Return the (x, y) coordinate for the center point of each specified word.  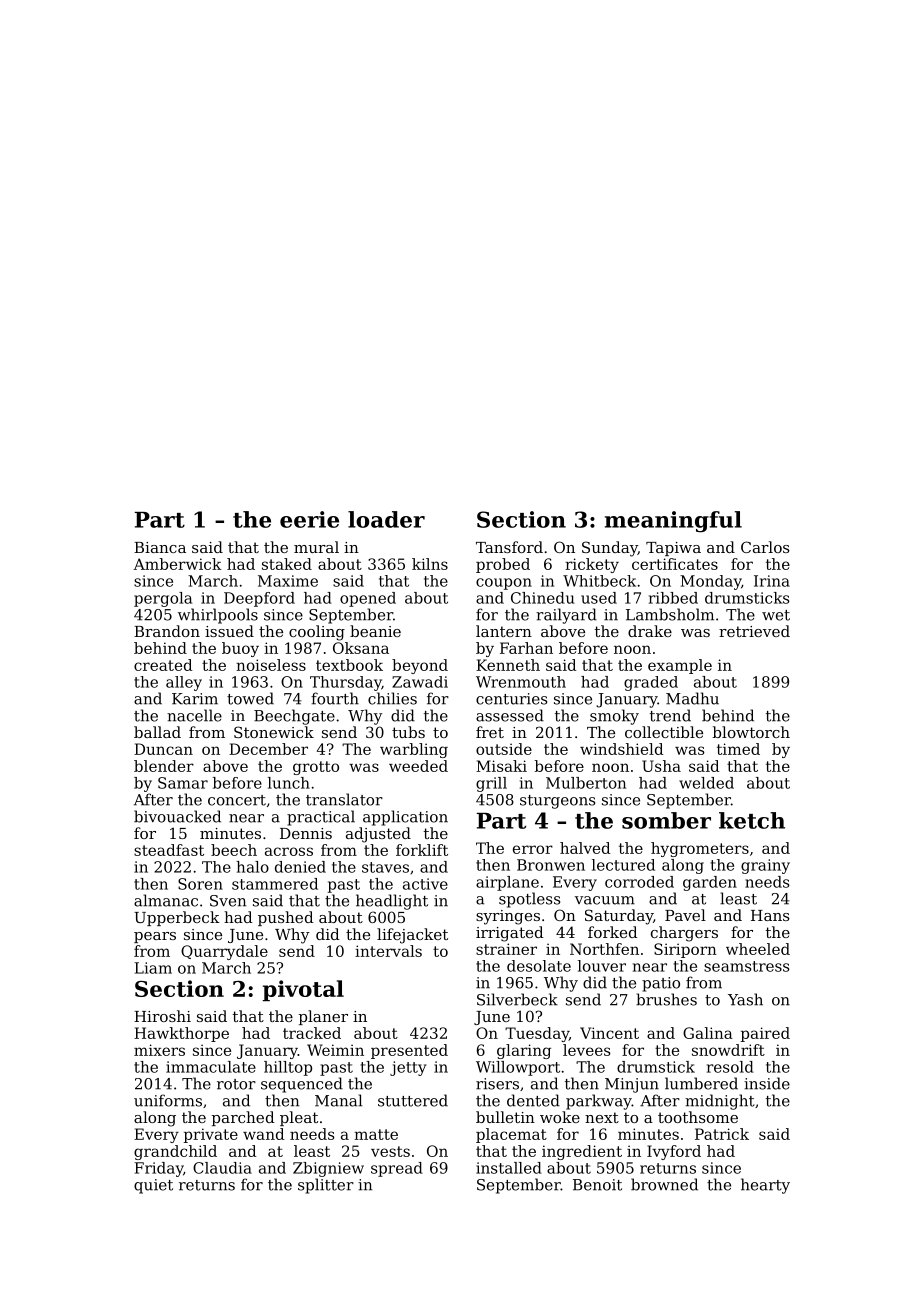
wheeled (758, 949)
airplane (507, 883)
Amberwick (177, 564)
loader (386, 519)
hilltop (288, 1068)
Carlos (765, 547)
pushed (286, 918)
